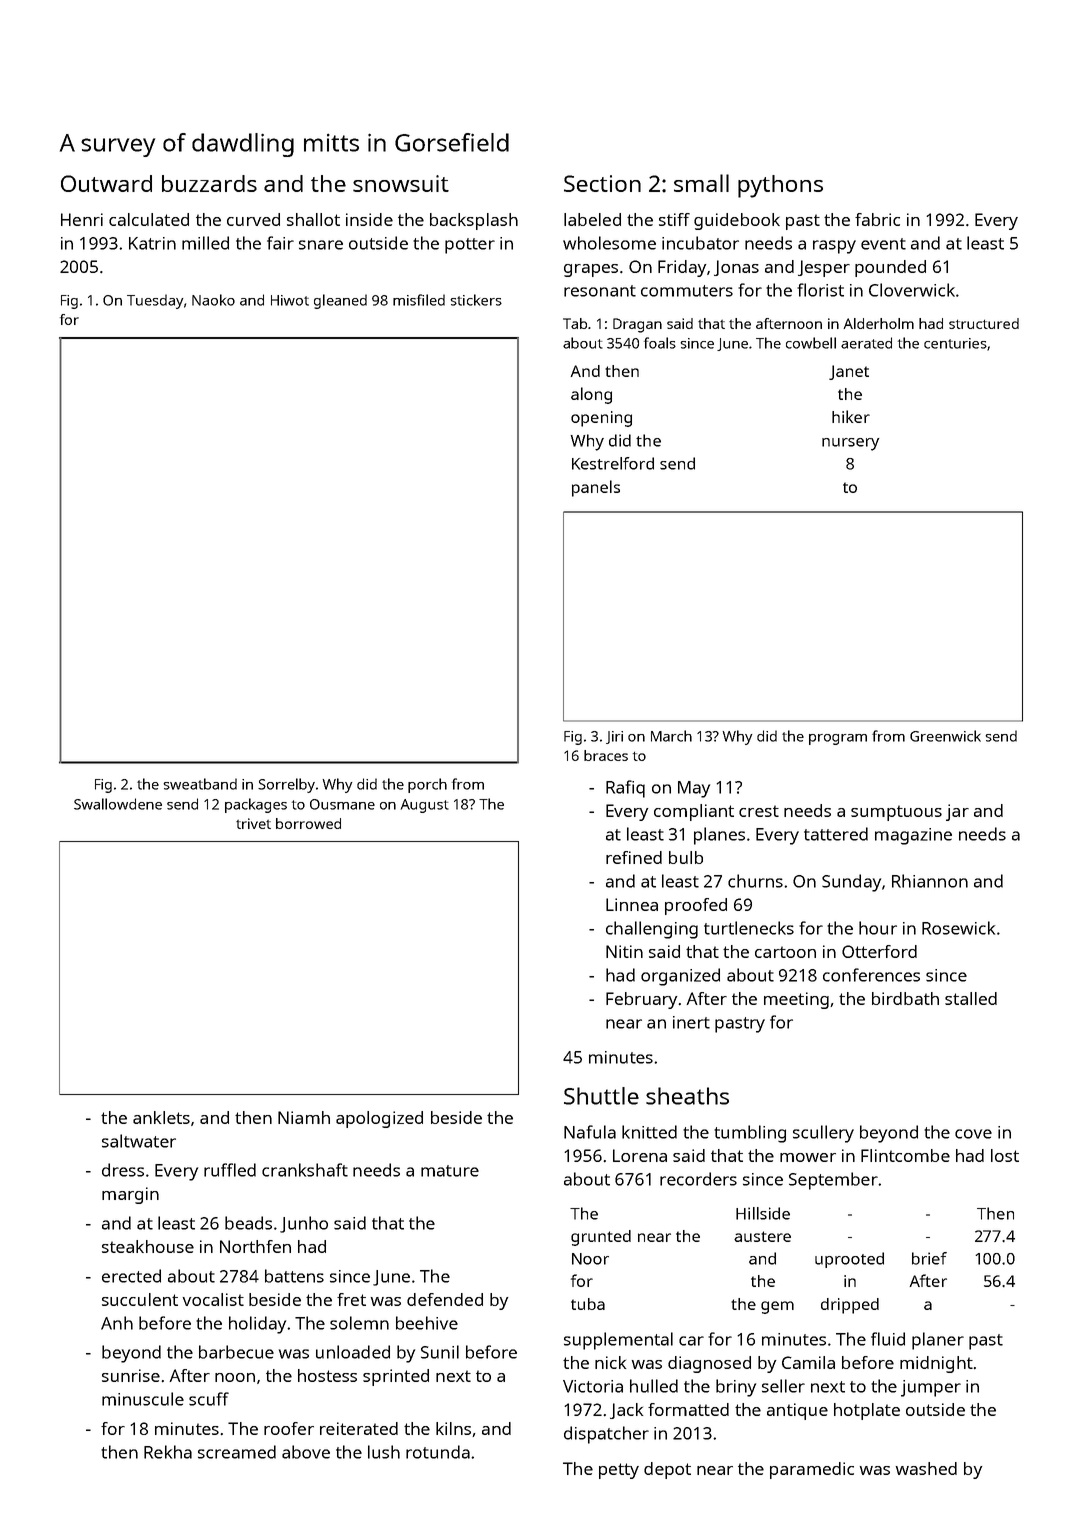 This image has height=1530, width=1082. What do you see at coordinates (168, 1452) in the image?
I see `Rekha` at bounding box center [168, 1452].
